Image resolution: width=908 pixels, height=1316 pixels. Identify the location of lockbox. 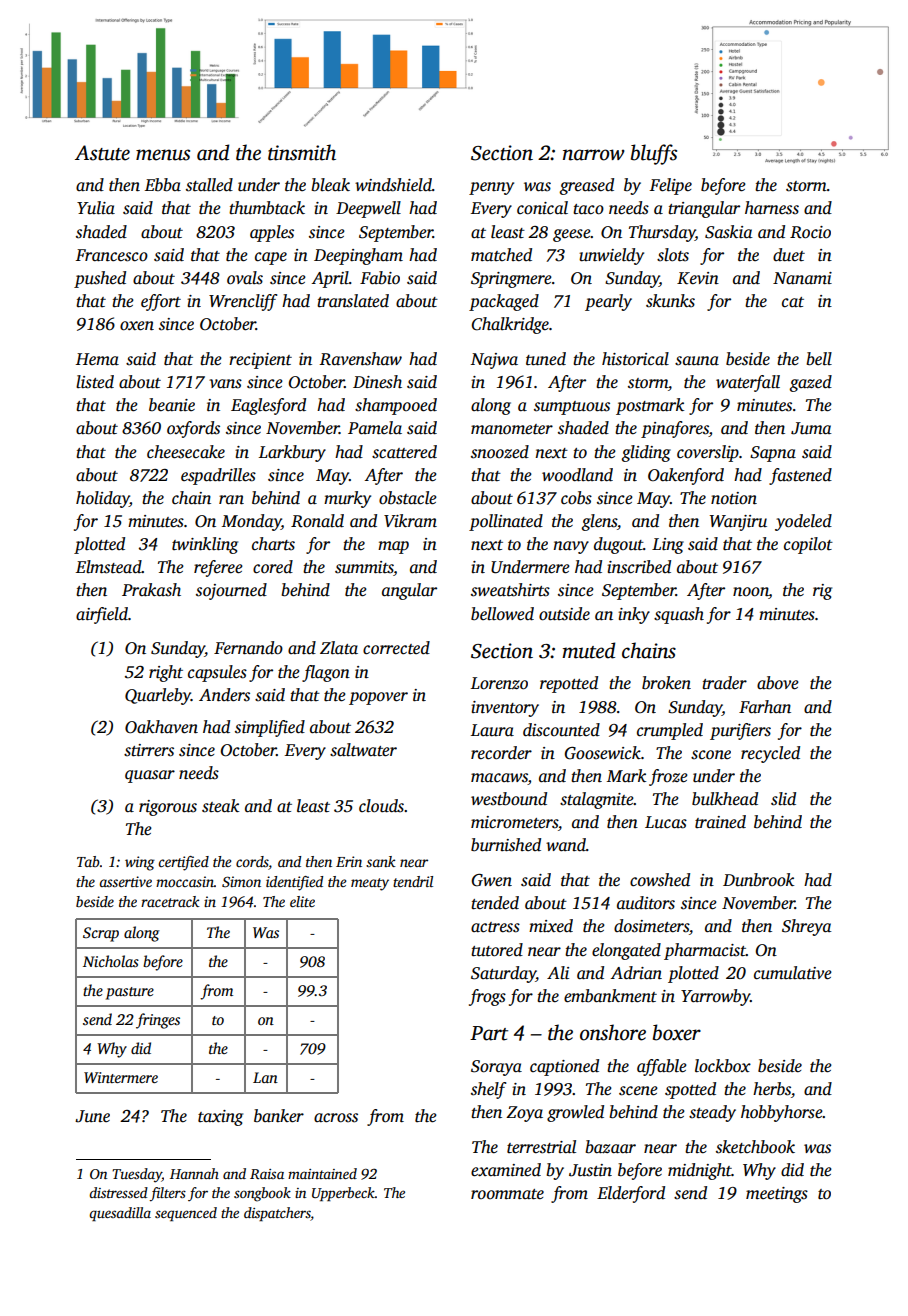
(723, 1066).
